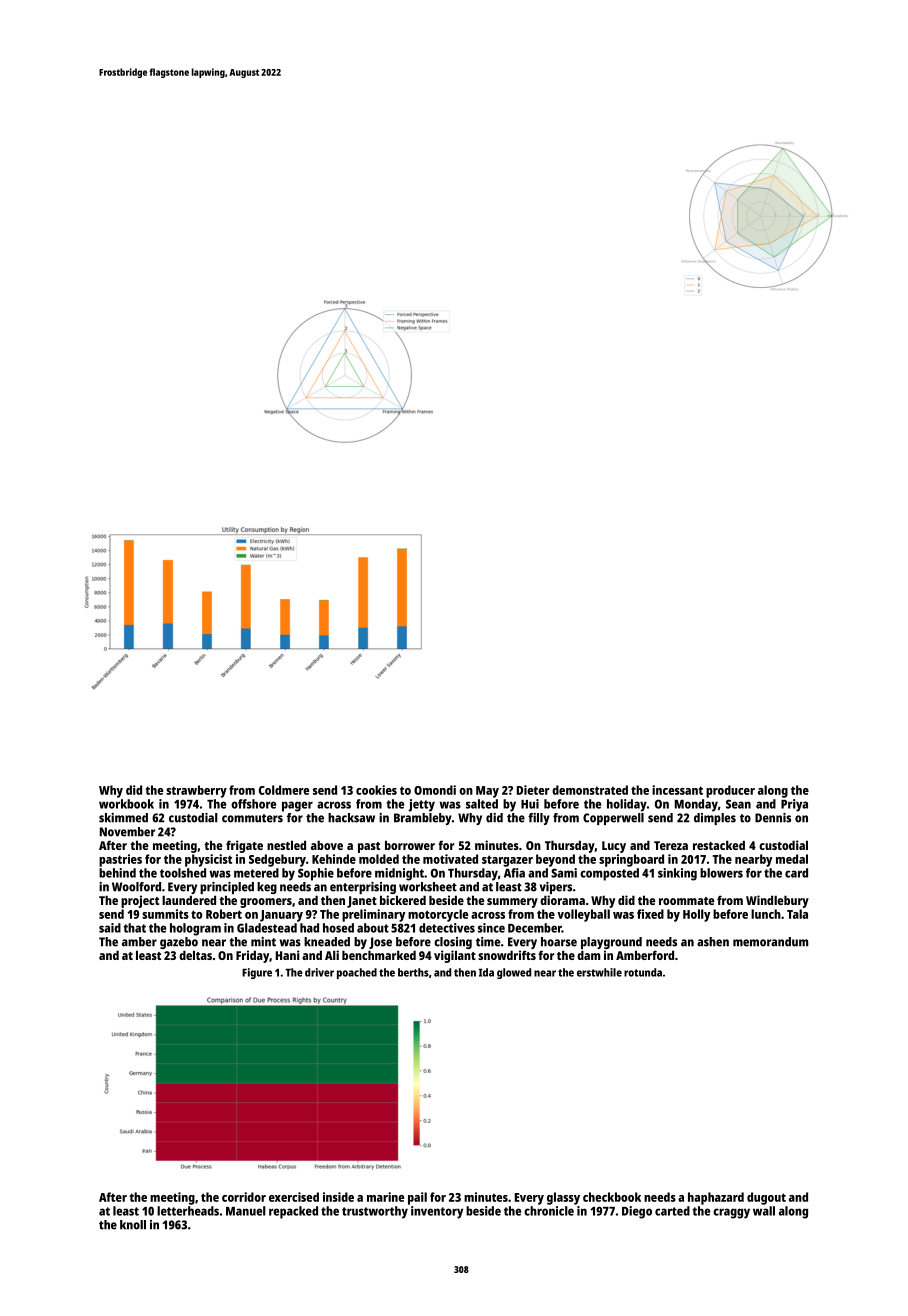 The height and width of the document is (1316, 908). What do you see at coordinates (731, 1213) in the document?
I see `craggy` at bounding box center [731, 1213].
